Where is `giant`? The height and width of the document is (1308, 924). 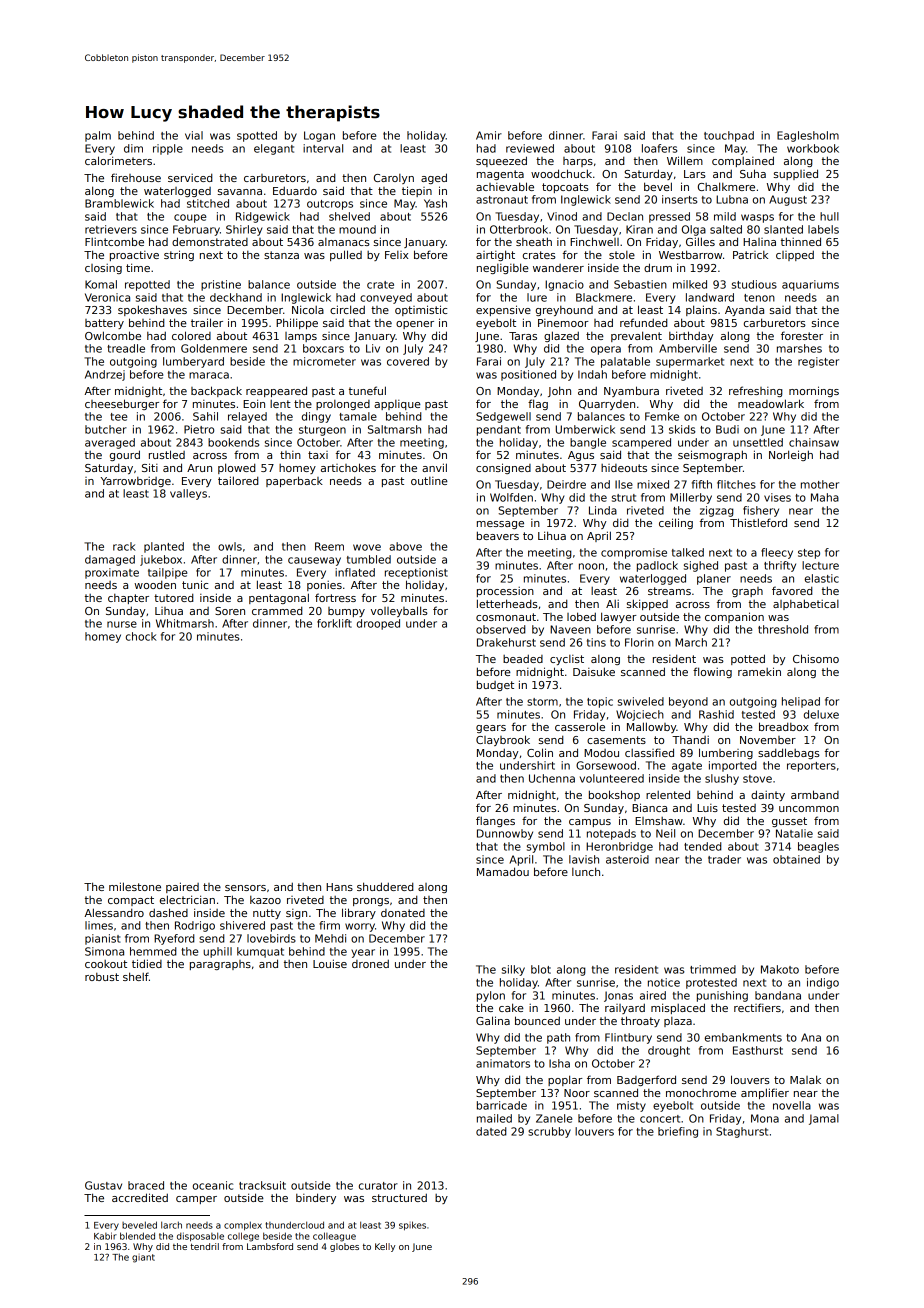 giant is located at coordinates (143, 1258).
